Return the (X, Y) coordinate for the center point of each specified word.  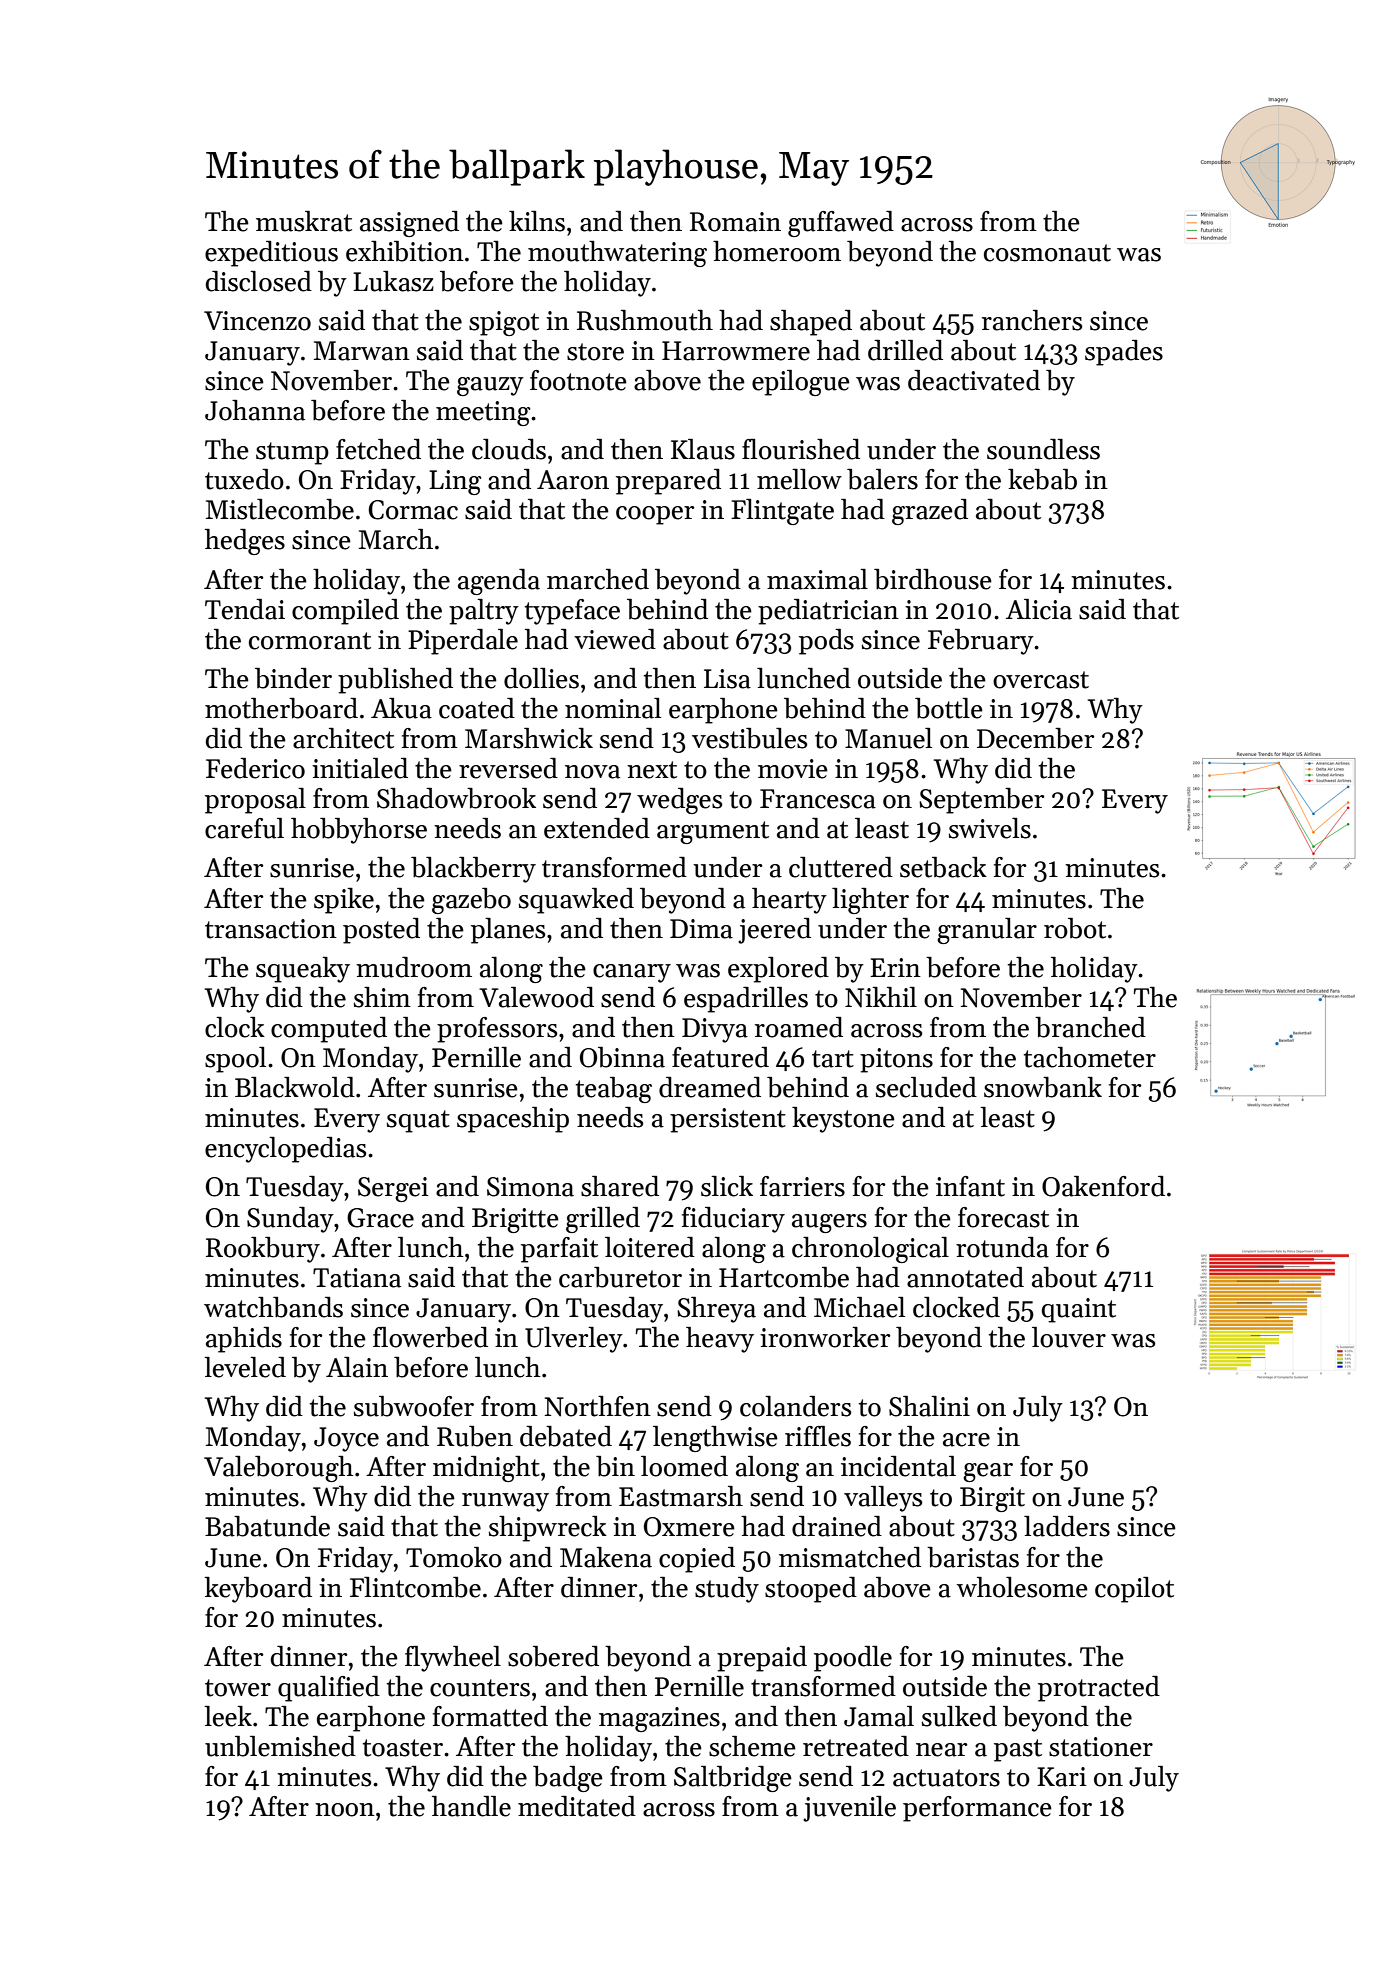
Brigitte (515, 1220)
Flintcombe (415, 1587)
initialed (360, 768)
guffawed (841, 224)
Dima (701, 929)
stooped (811, 1590)
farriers (802, 1186)
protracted (1099, 1689)
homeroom (777, 251)
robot (1075, 928)
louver (1069, 1337)
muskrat (304, 221)
